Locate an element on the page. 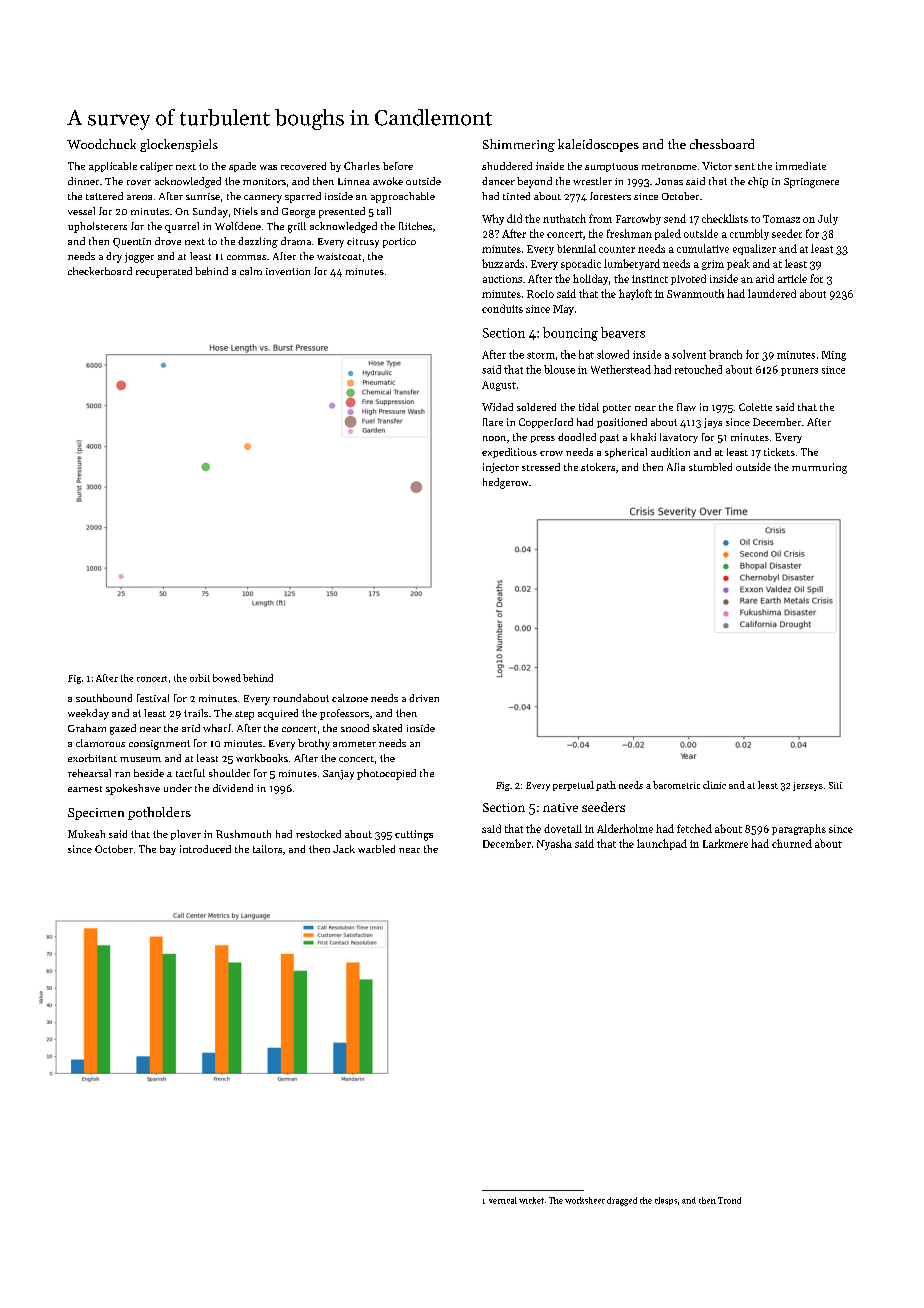  Shimmering is located at coordinates (519, 145).
